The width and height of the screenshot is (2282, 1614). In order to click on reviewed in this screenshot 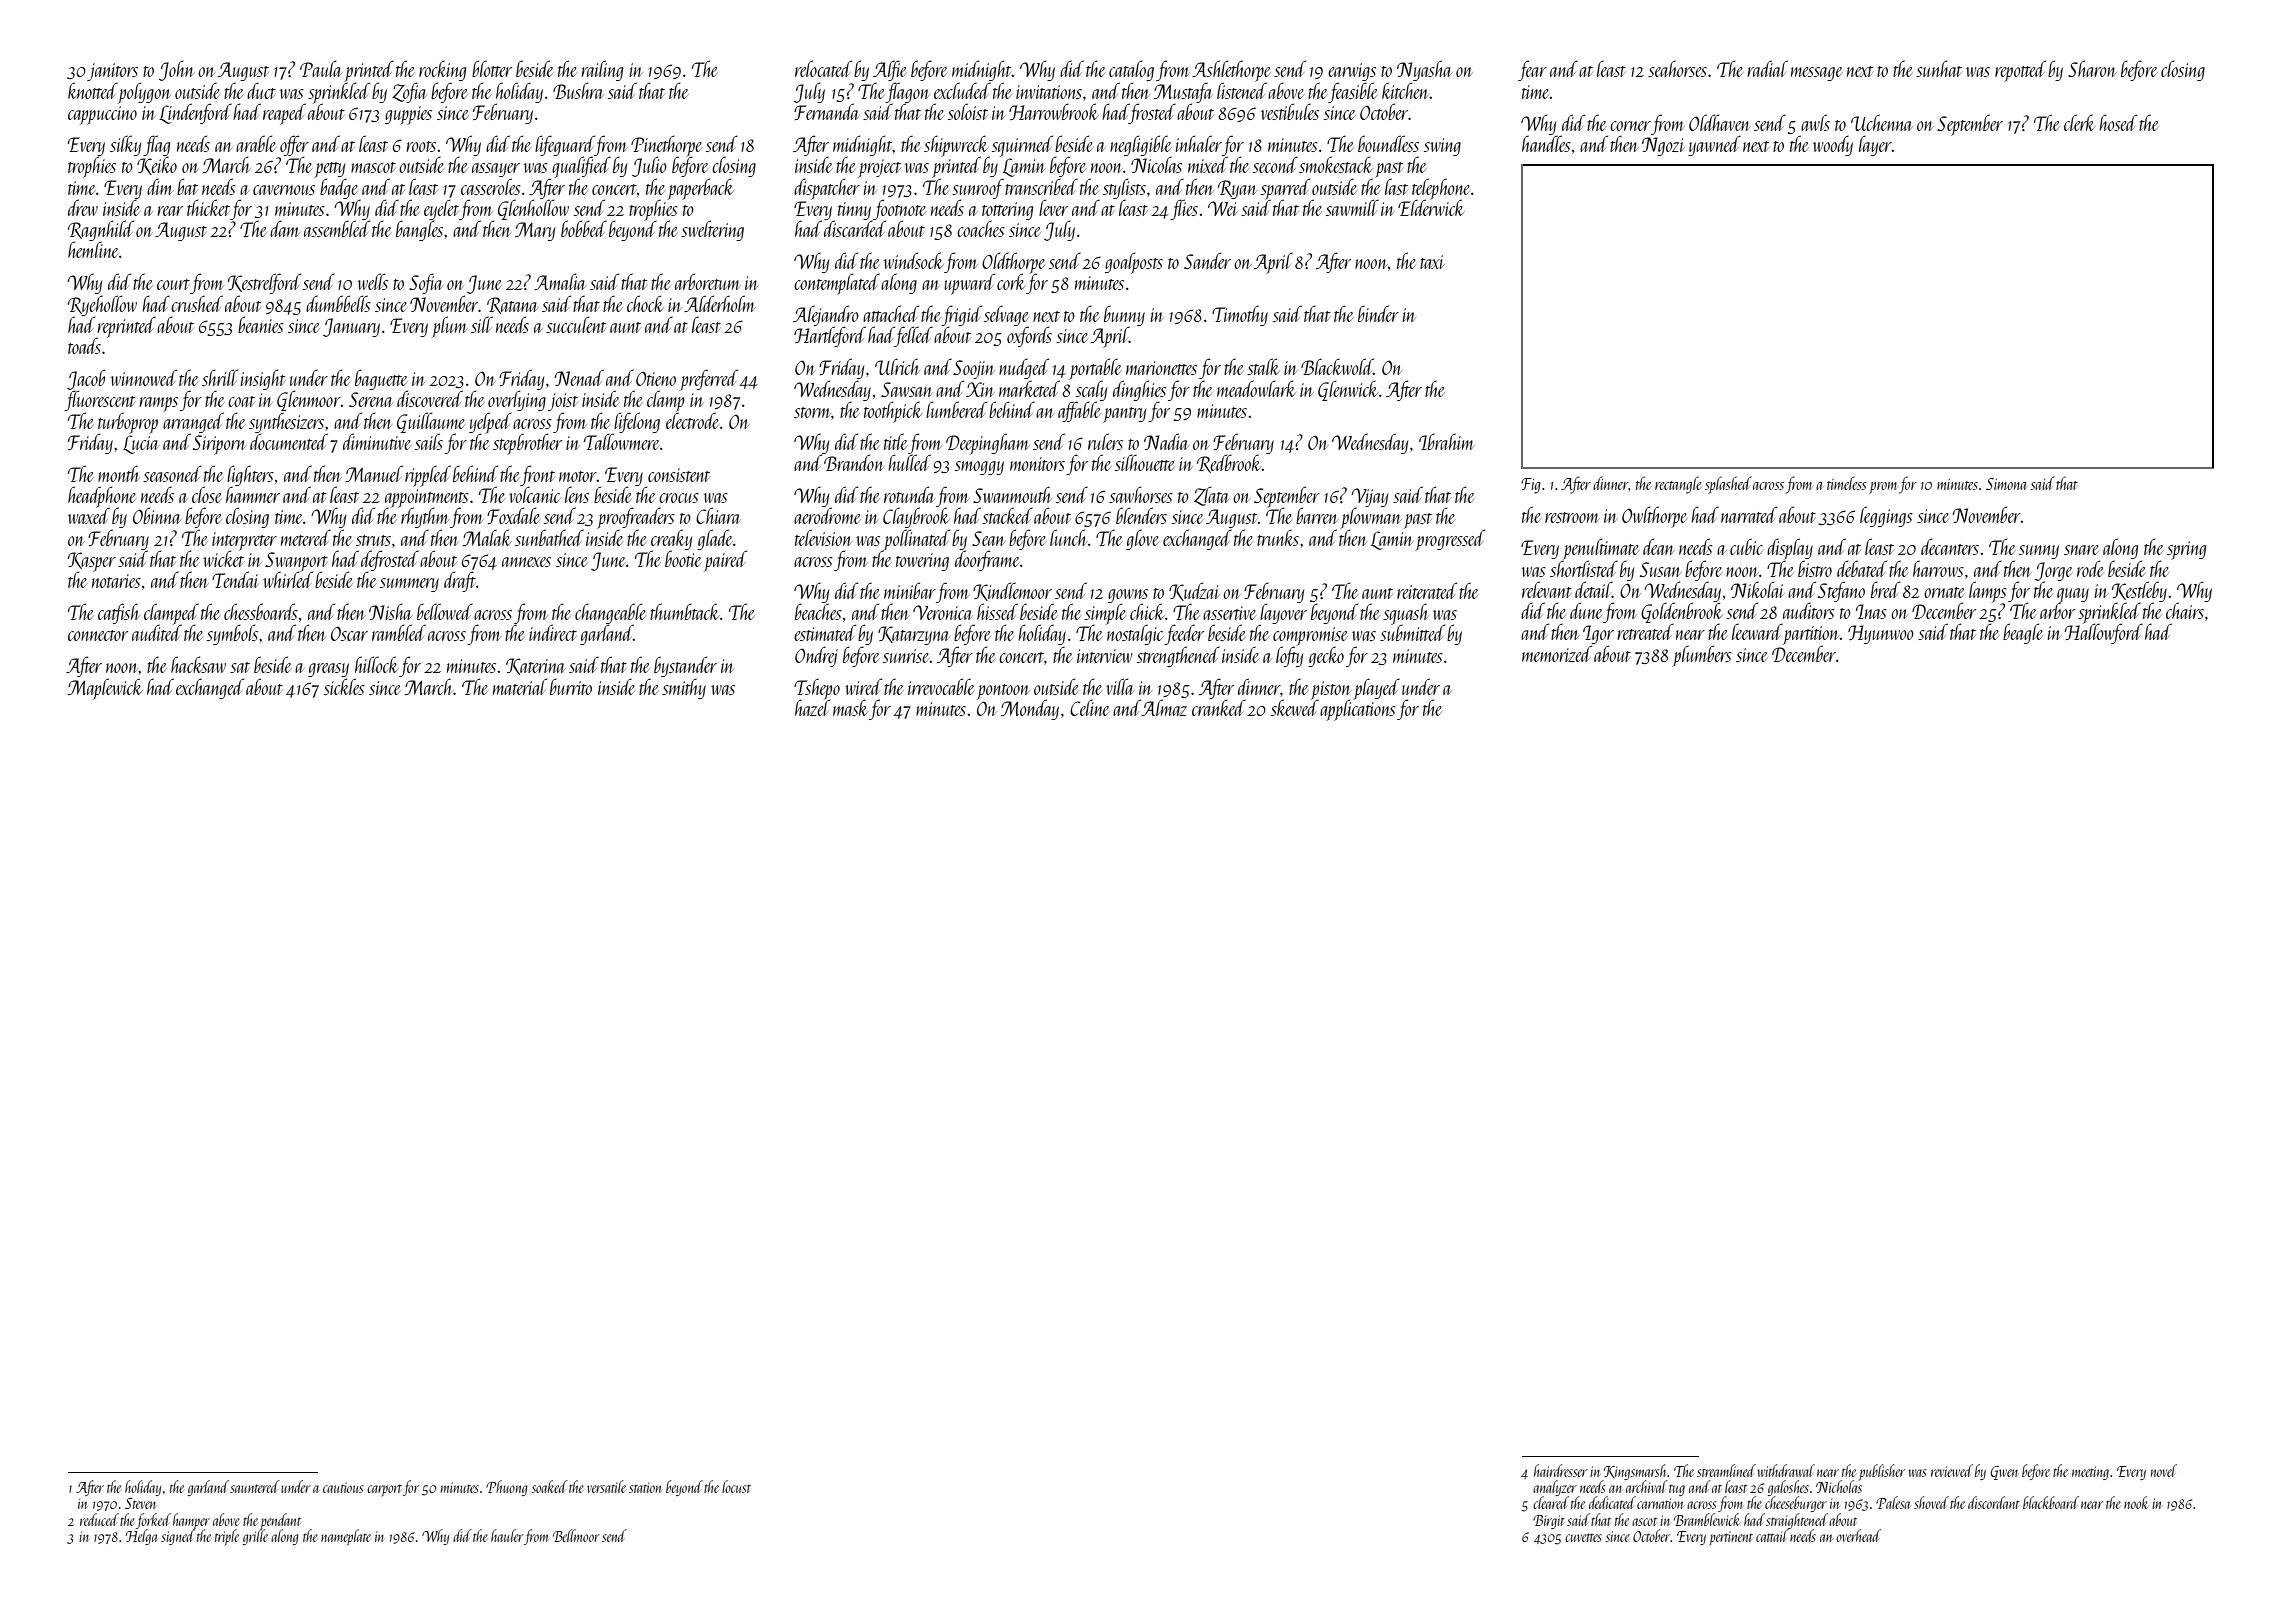, I will do `click(1952, 1470)`.
